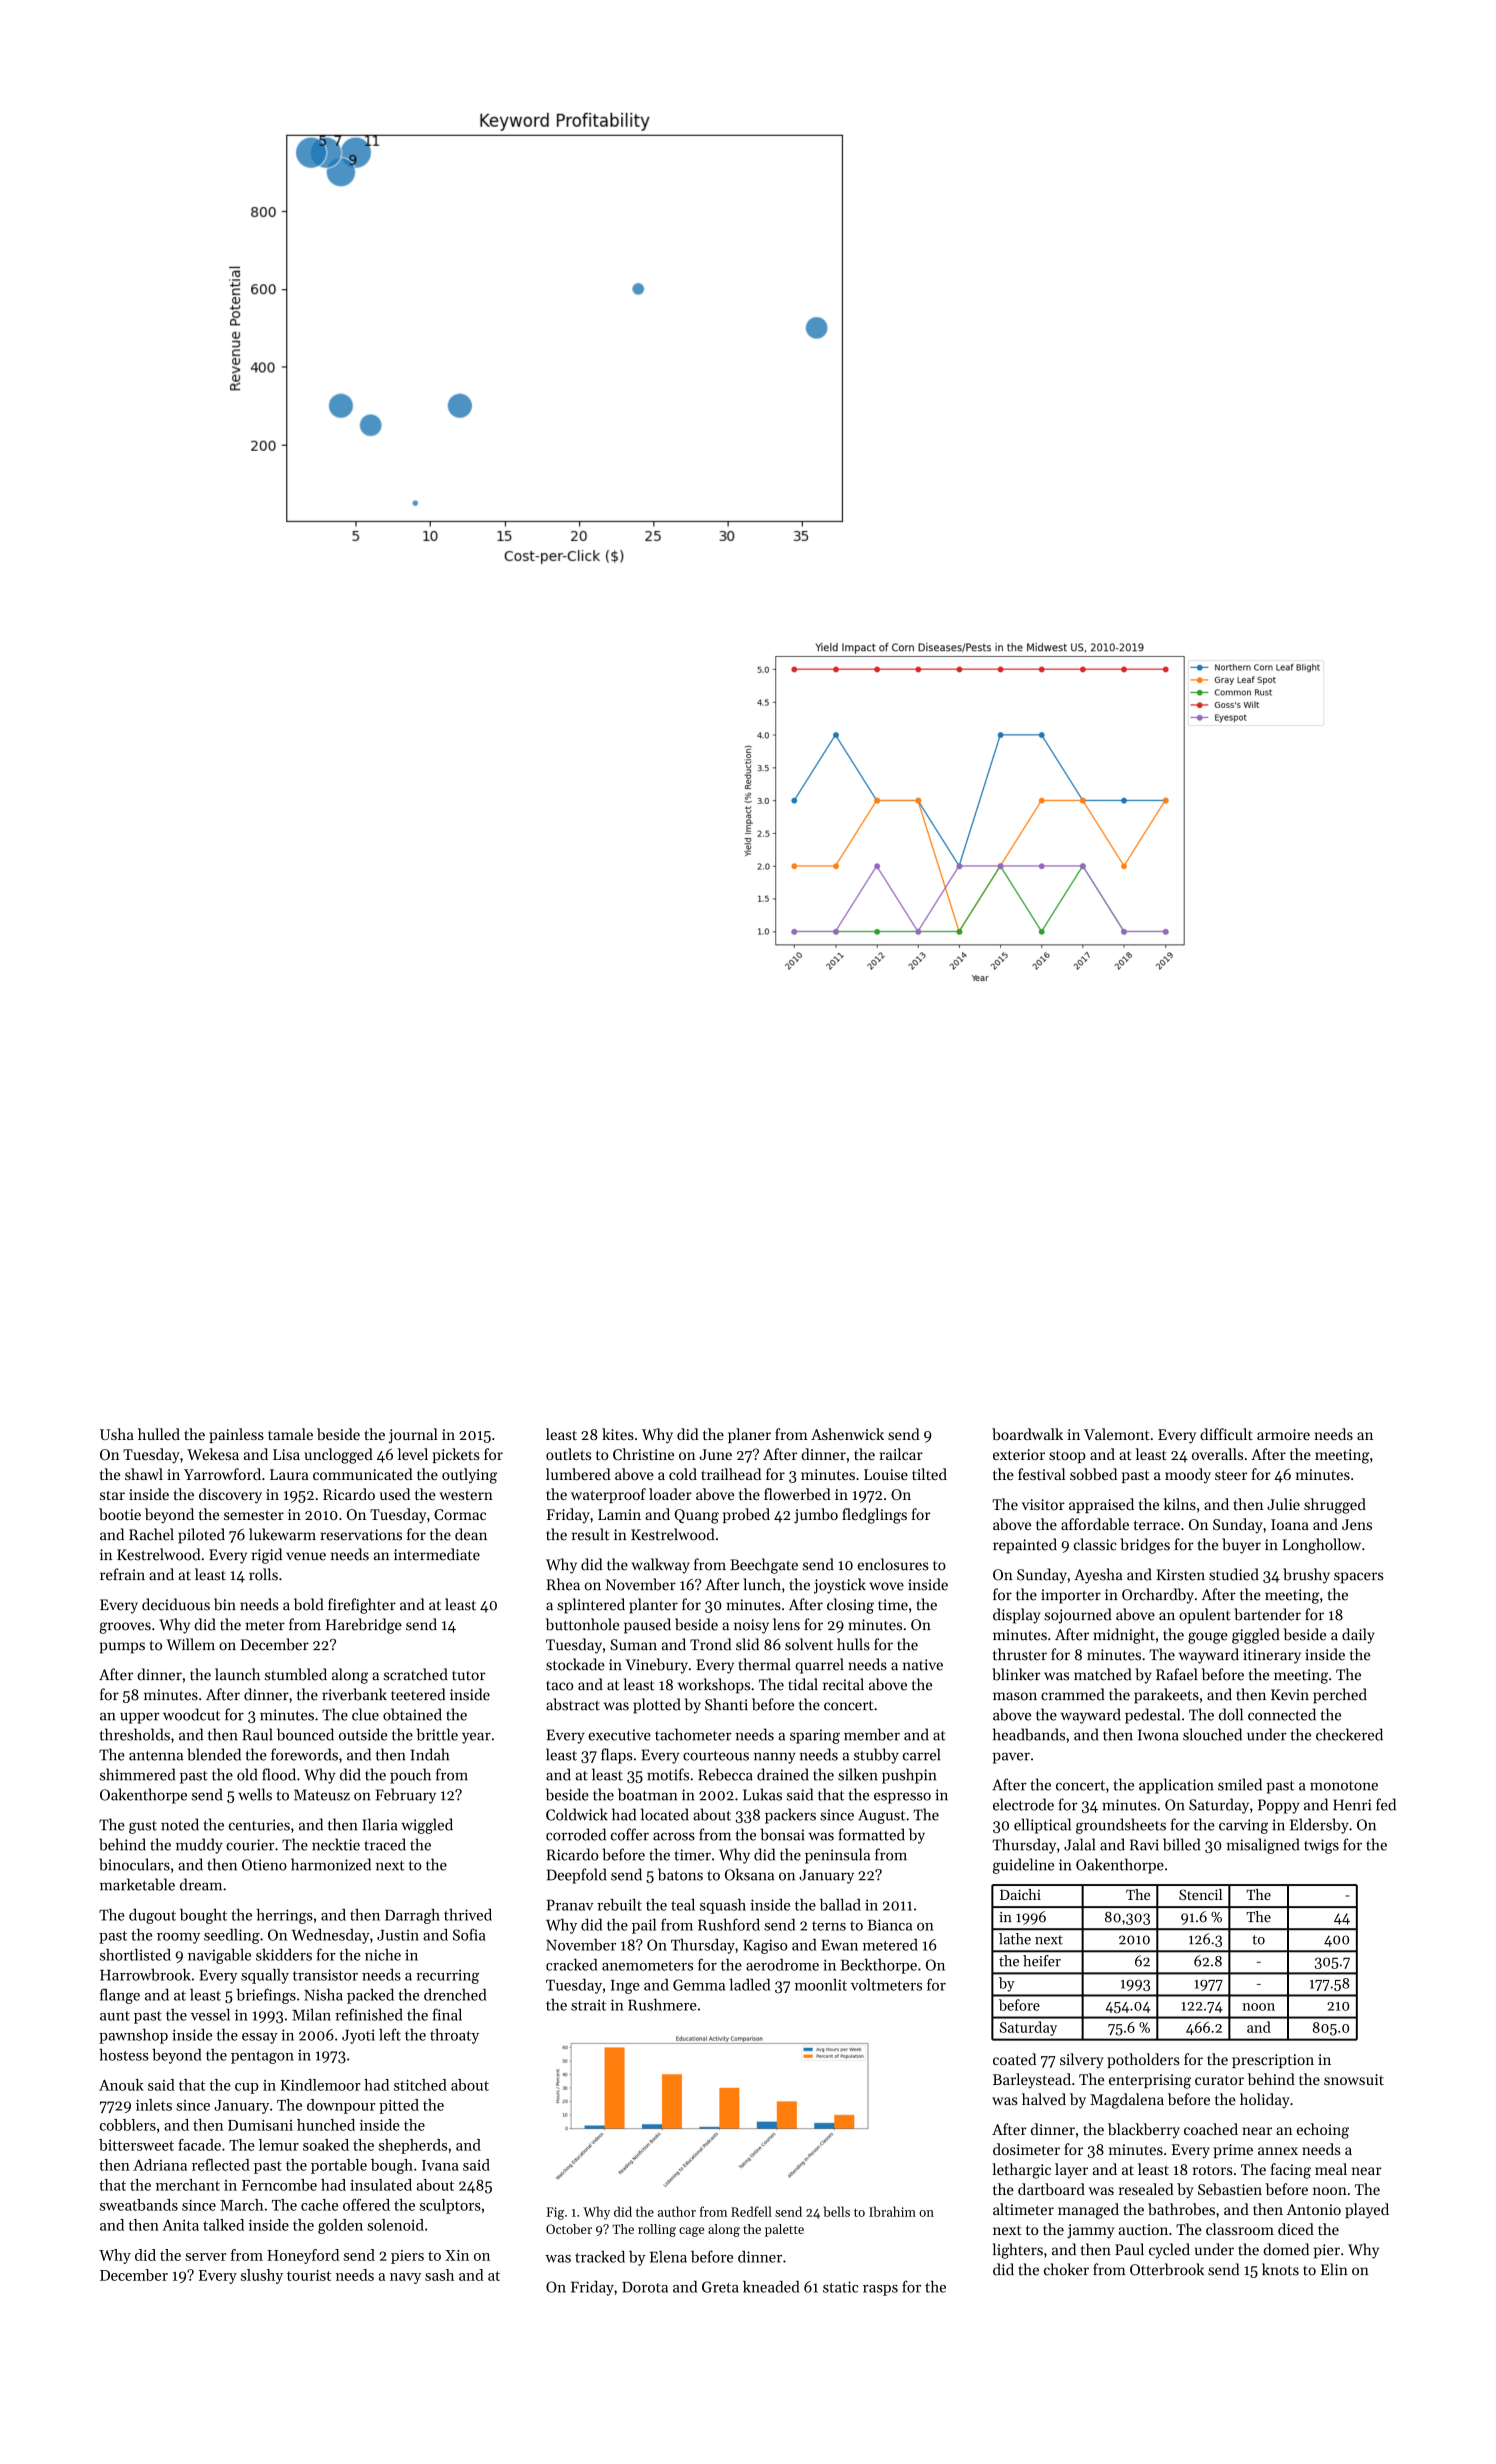 The image size is (1496, 2464). I want to click on Honeyford, so click(303, 2256).
